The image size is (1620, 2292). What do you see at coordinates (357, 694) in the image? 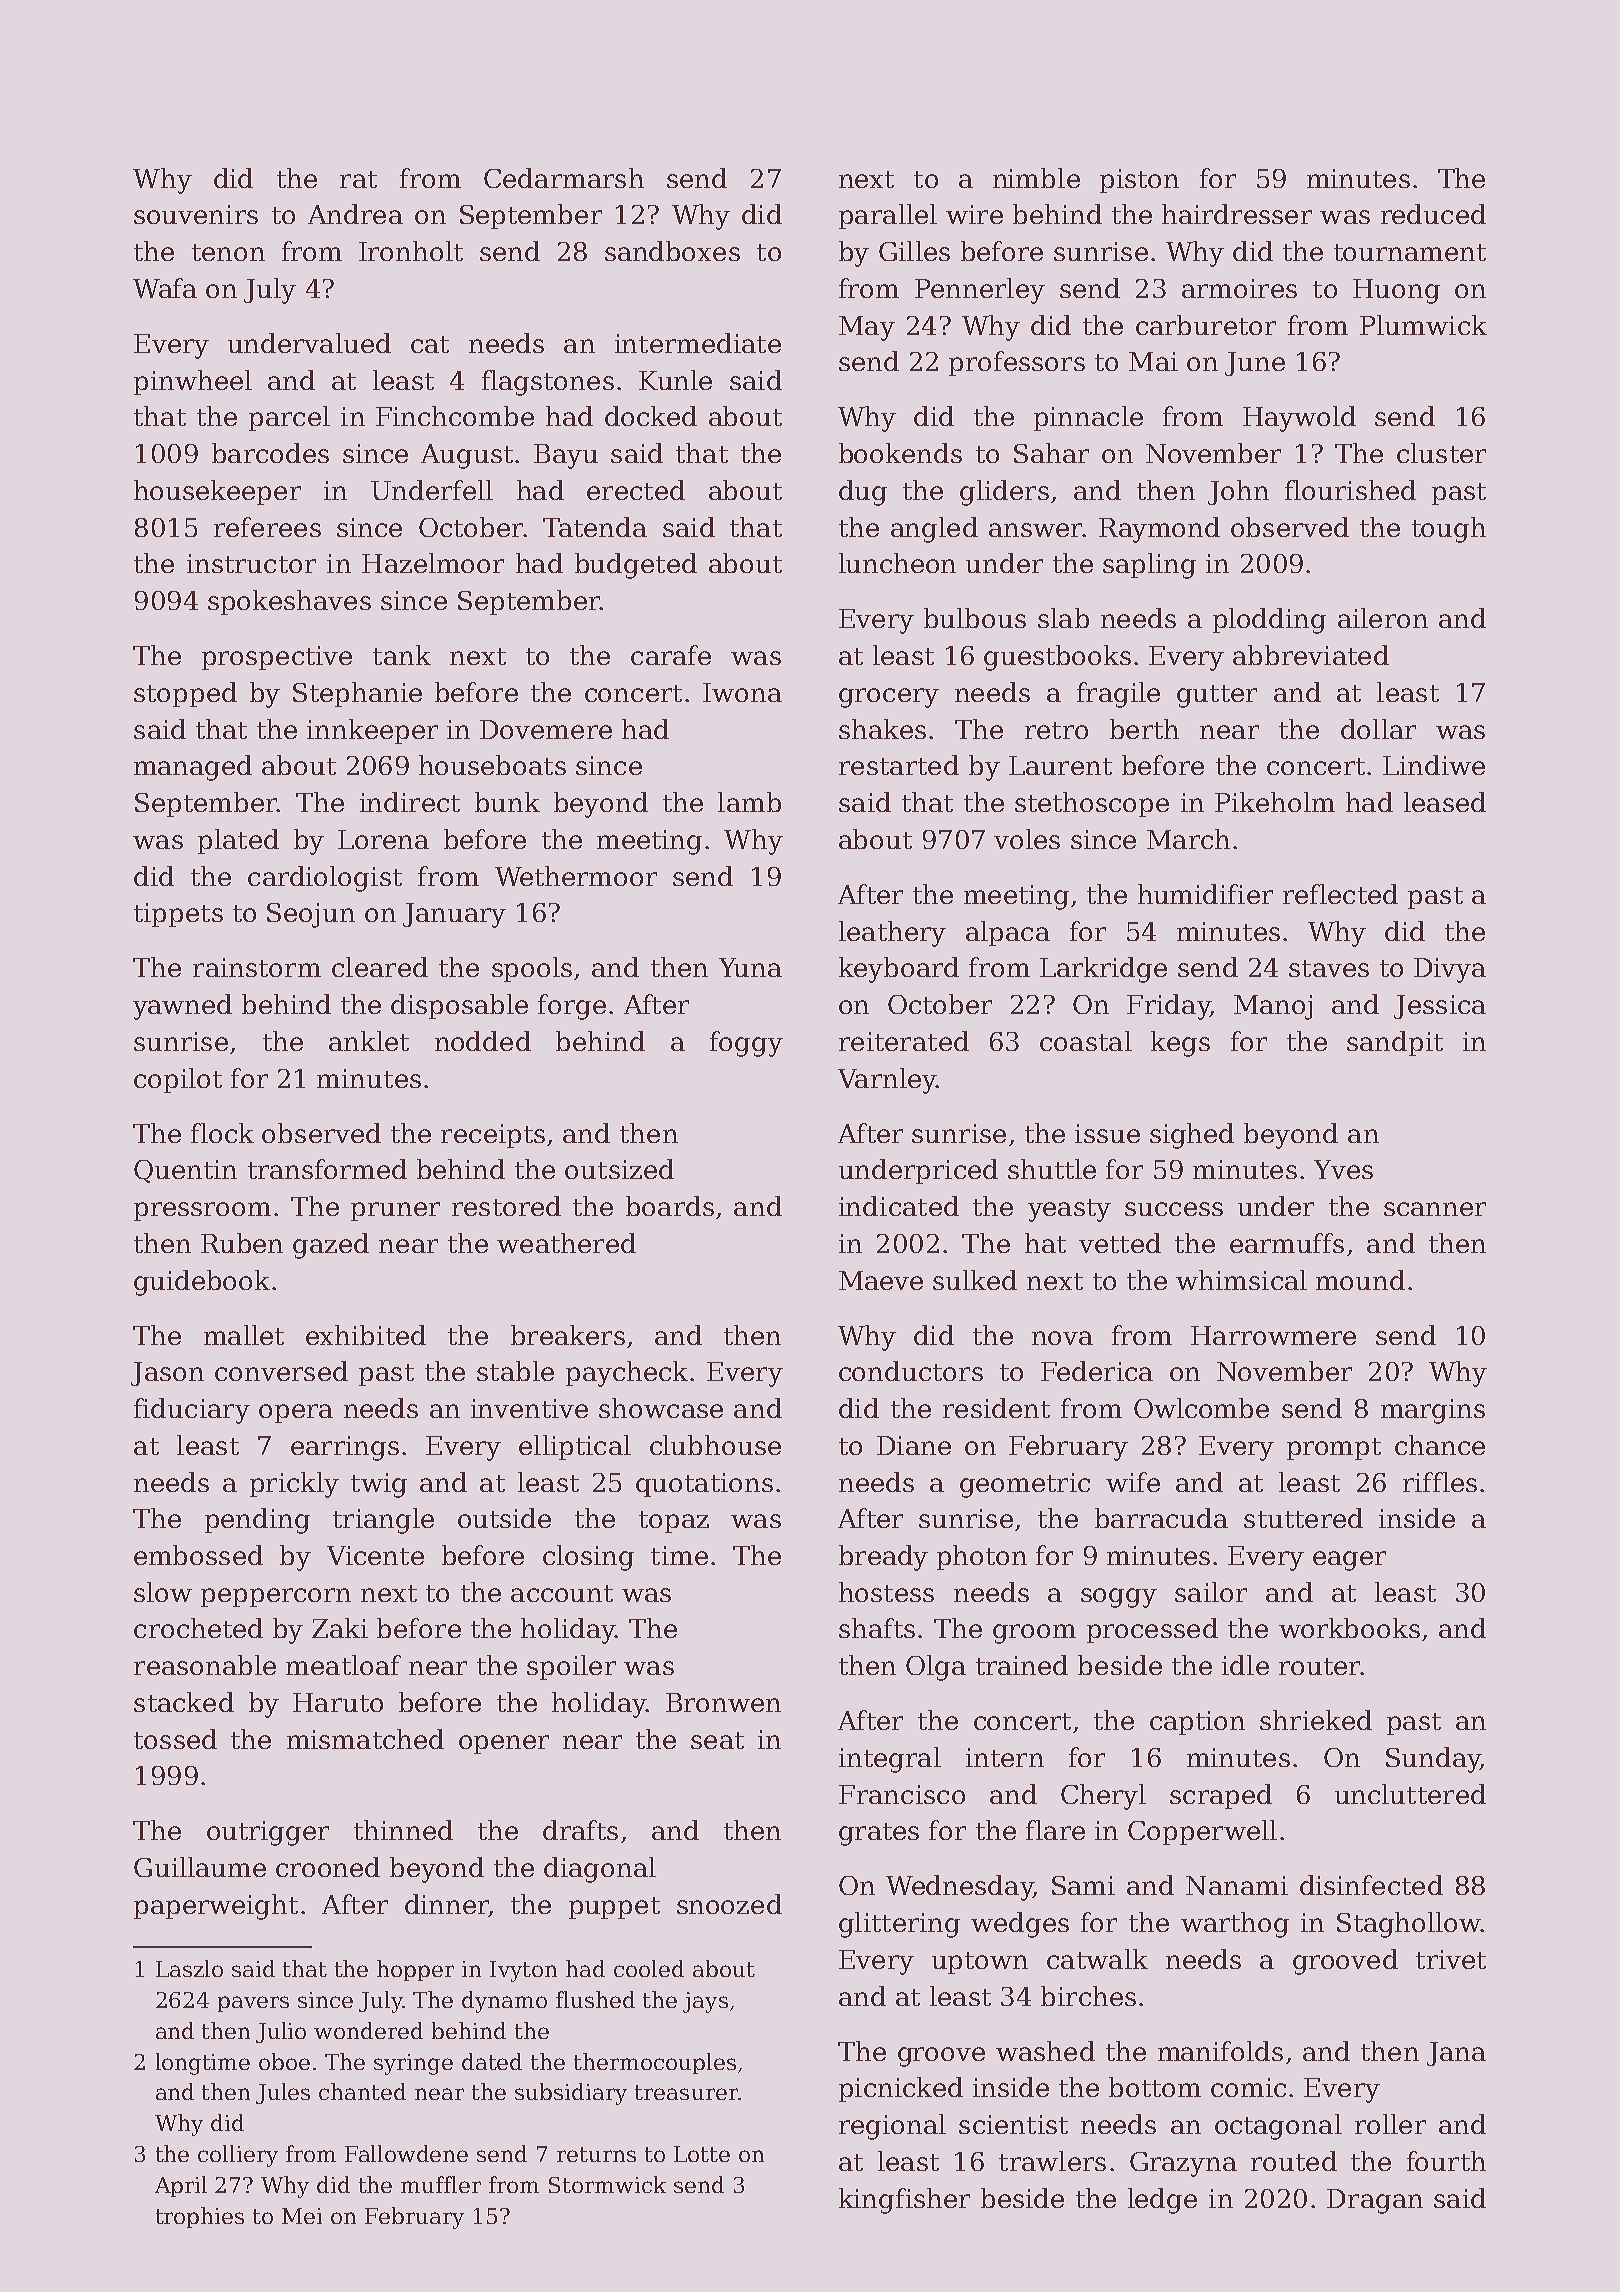
I see `Stephanie` at bounding box center [357, 694].
